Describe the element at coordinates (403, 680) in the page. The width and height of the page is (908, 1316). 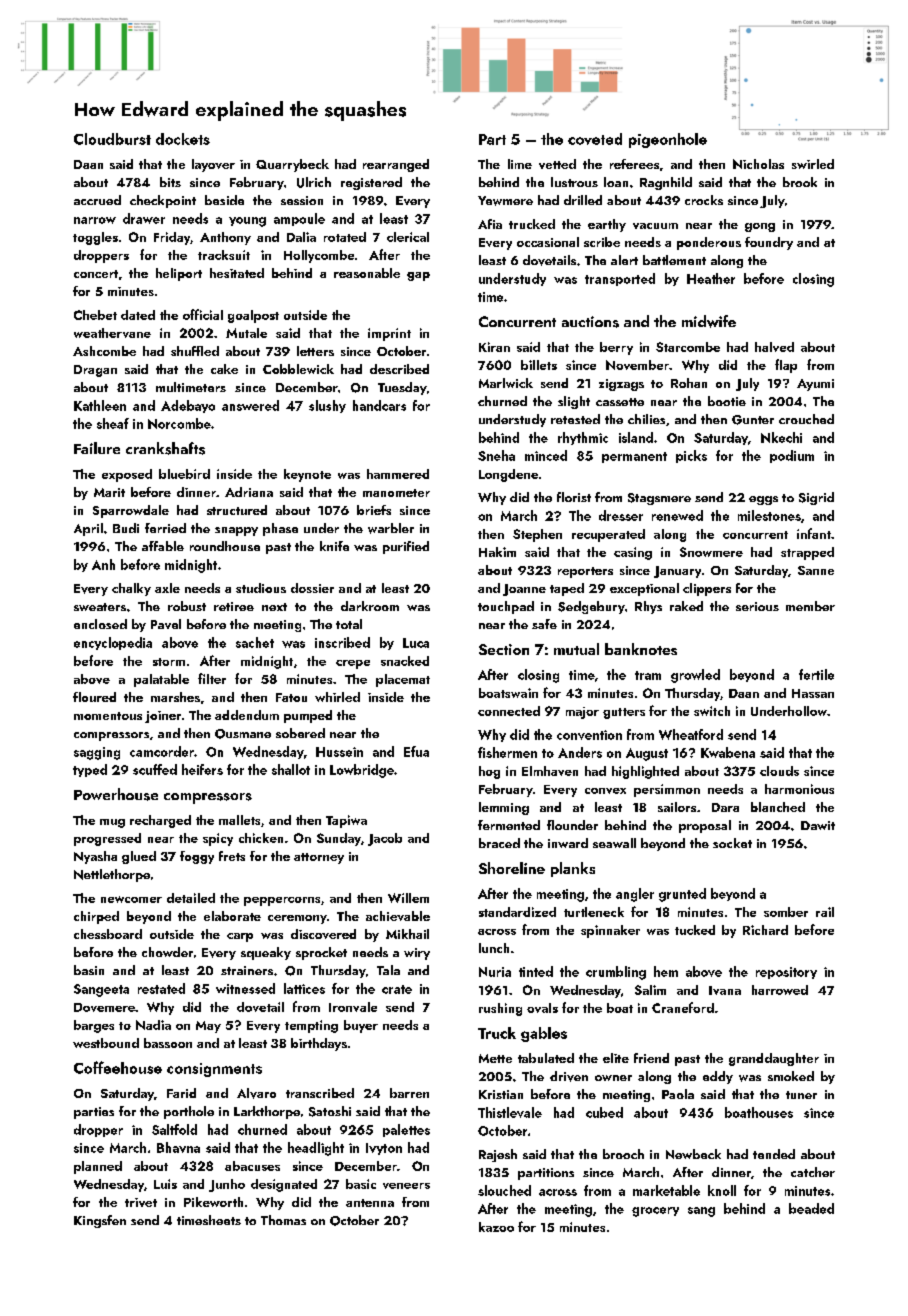
I see `placemat` at that location.
